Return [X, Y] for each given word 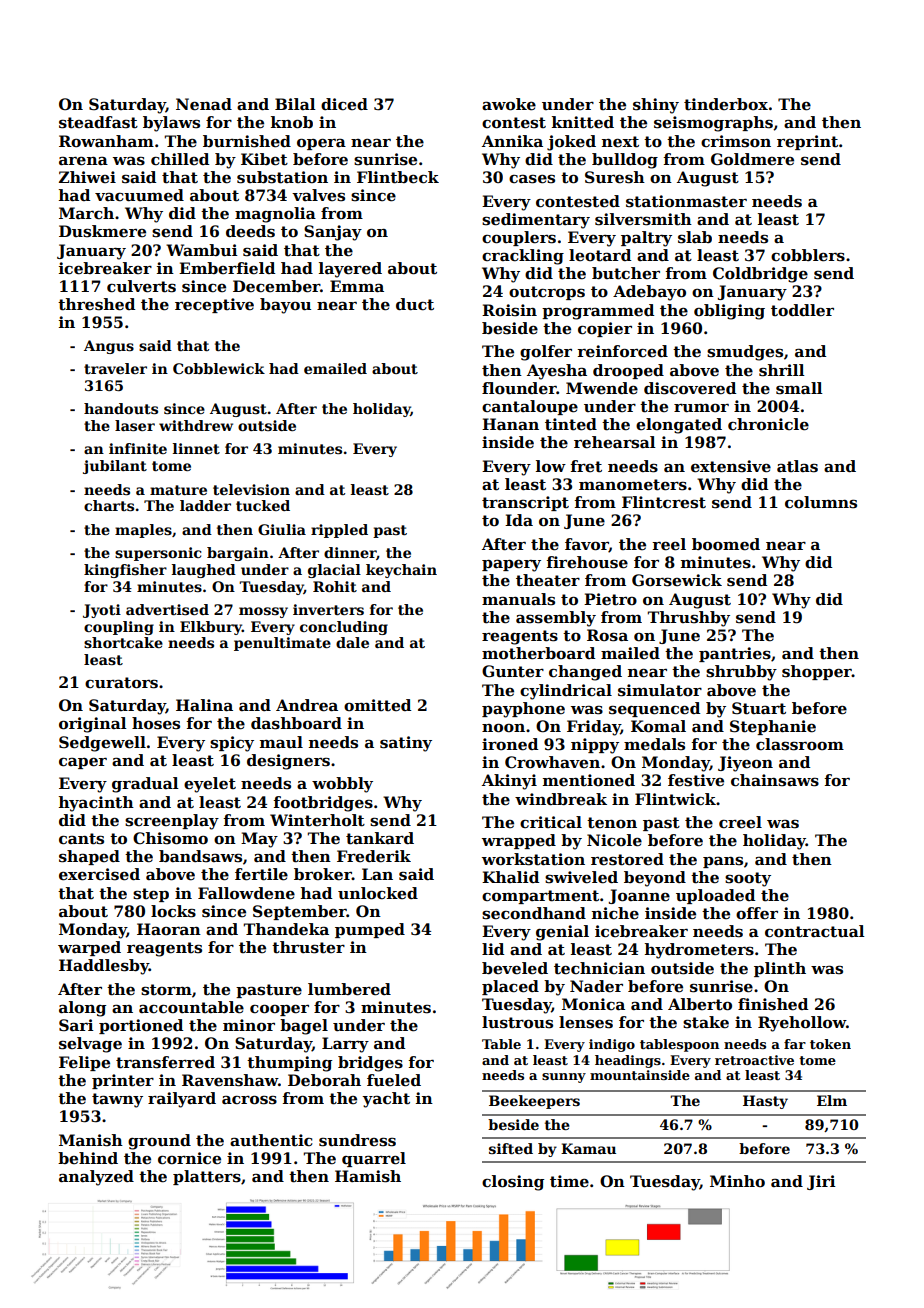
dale [352, 642]
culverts [141, 286]
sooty [748, 879]
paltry [646, 239]
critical [551, 822]
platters [207, 1177]
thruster [308, 947]
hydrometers [699, 951]
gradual [145, 785]
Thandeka [286, 929]
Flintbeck [398, 177]
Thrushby [688, 619]
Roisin [509, 310]
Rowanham [106, 141]
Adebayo [649, 293]
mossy [263, 612]
